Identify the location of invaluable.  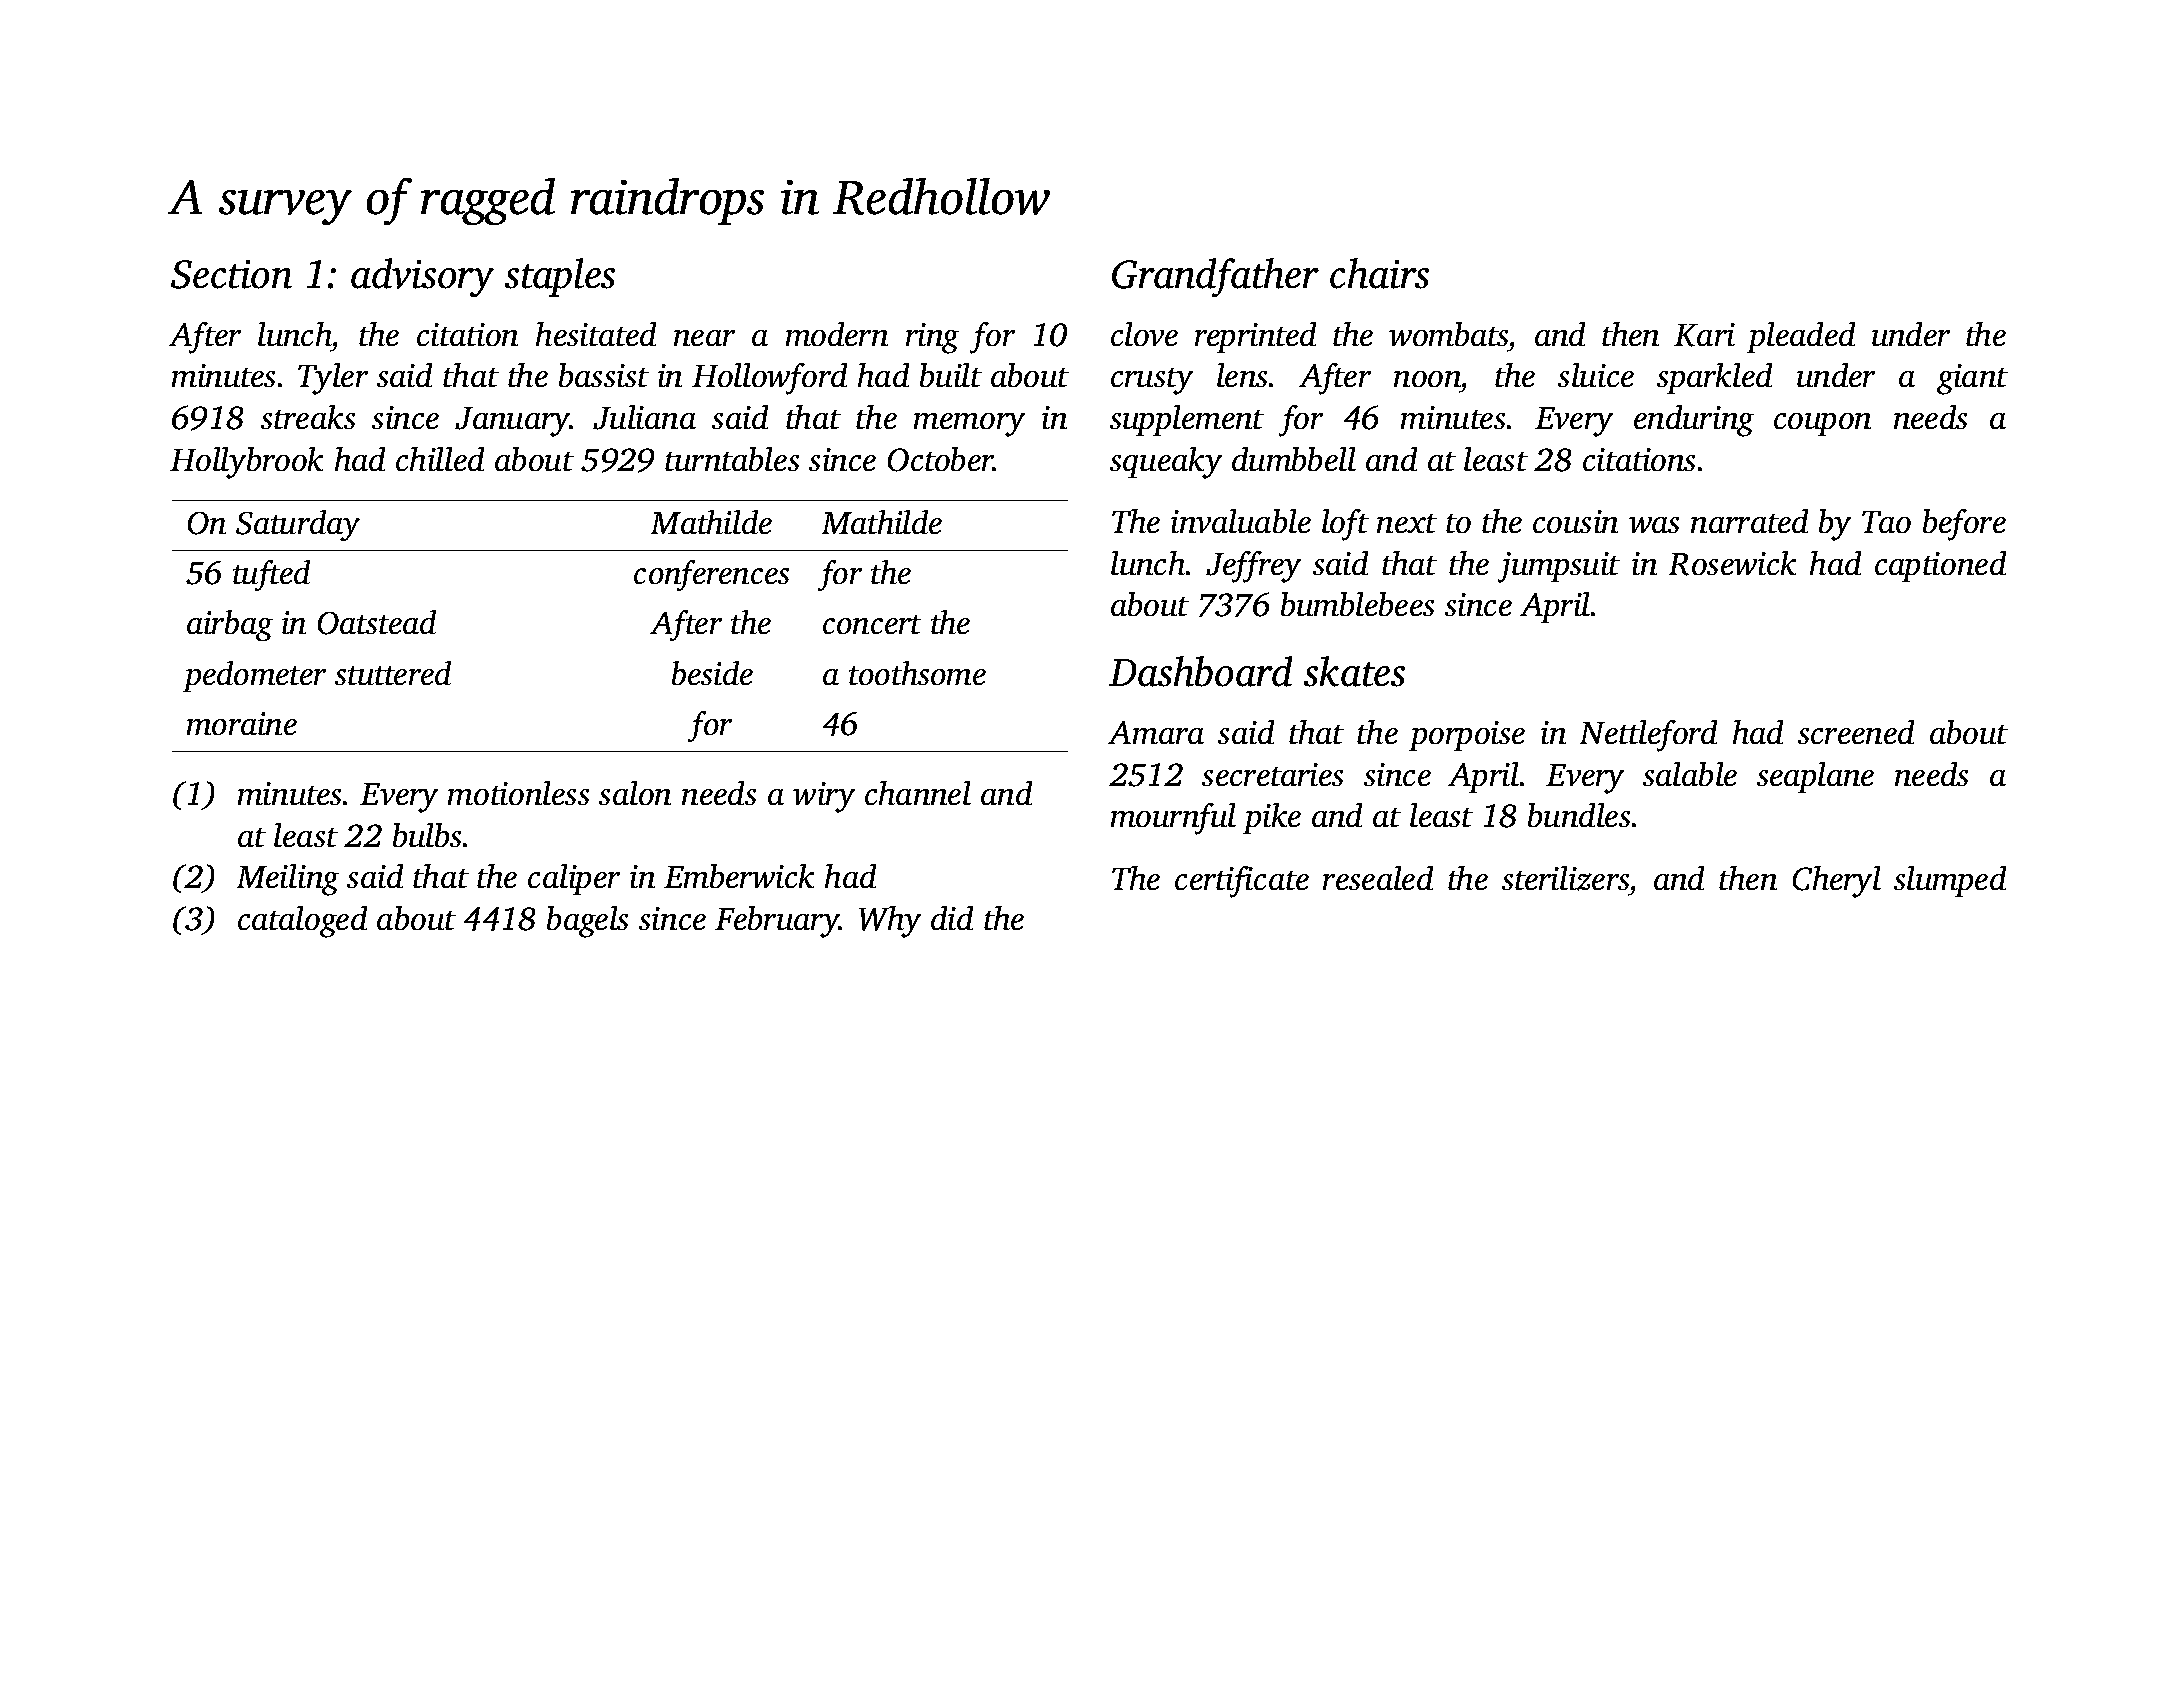
(1241, 521).
